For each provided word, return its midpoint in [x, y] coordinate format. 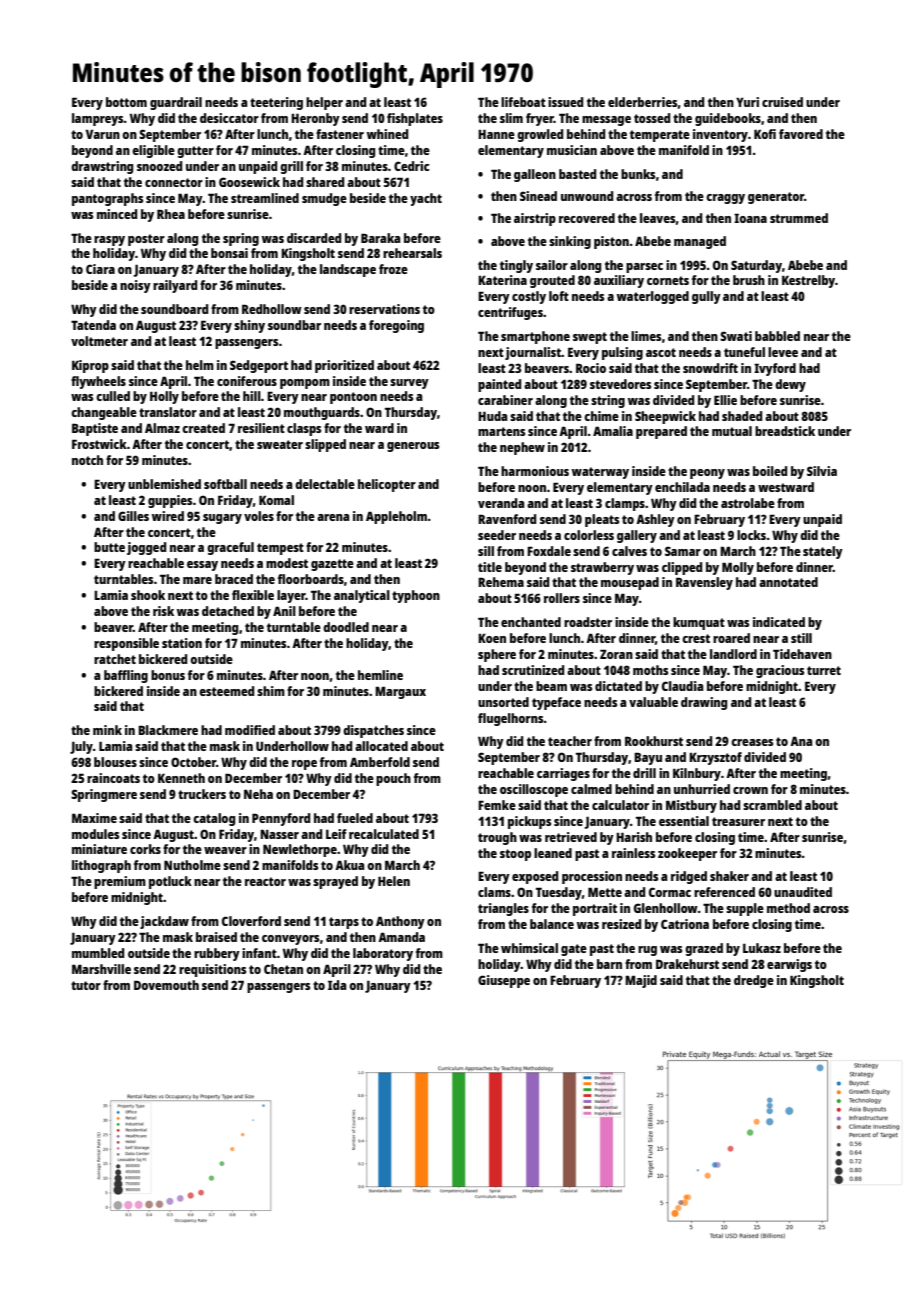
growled [540, 135]
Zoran [616, 654]
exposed [535, 877]
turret [824, 670]
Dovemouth [166, 985]
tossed [652, 118]
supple [745, 909]
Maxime [94, 818]
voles [259, 516]
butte [109, 547]
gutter [195, 152]
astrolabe [748, 503]
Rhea [171, 214]
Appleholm [396, 517]
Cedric [411, 166]
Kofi [765, 134]
